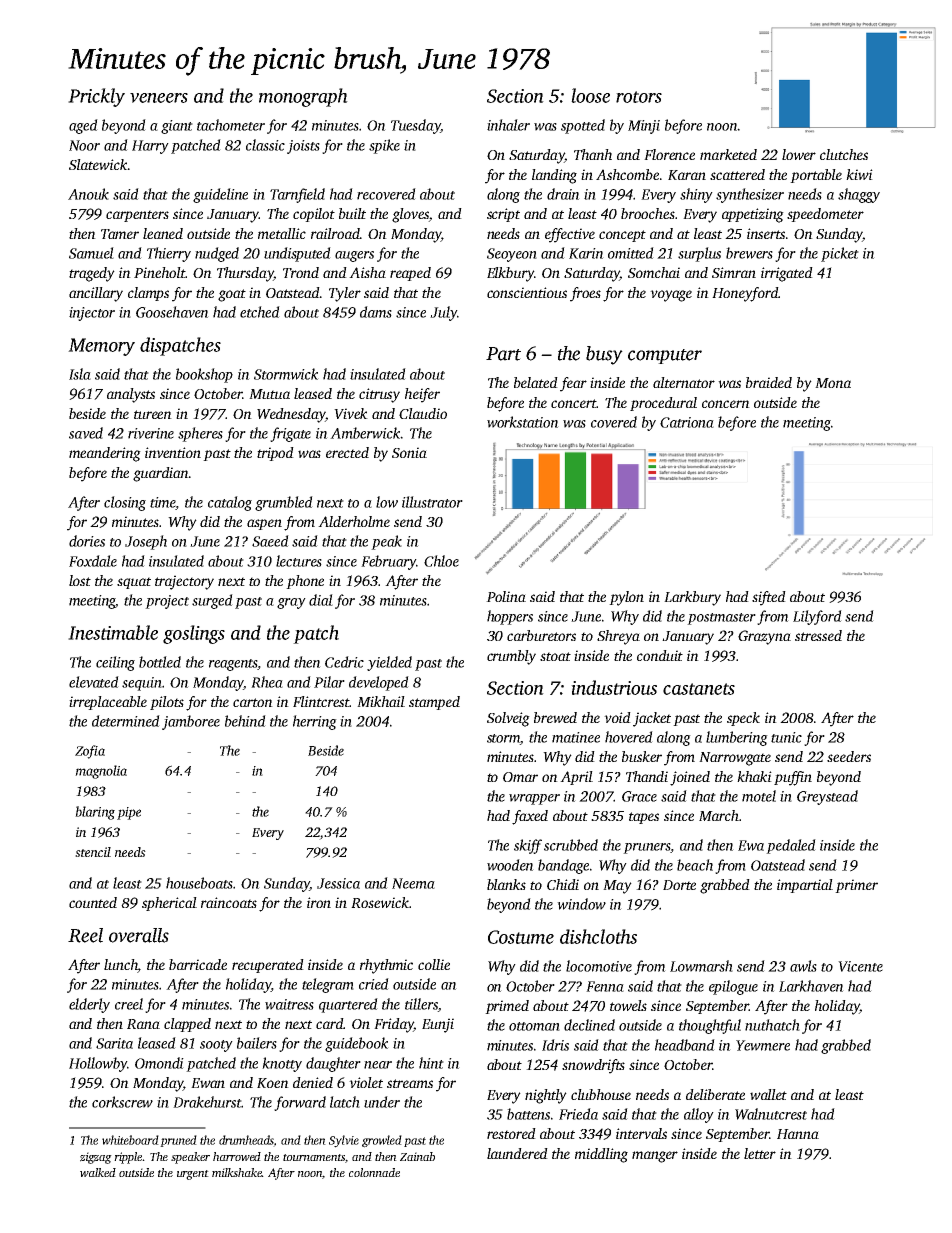  Describe the element at coordinates (687, 422) in the image. I see `Catriona` at that location.
